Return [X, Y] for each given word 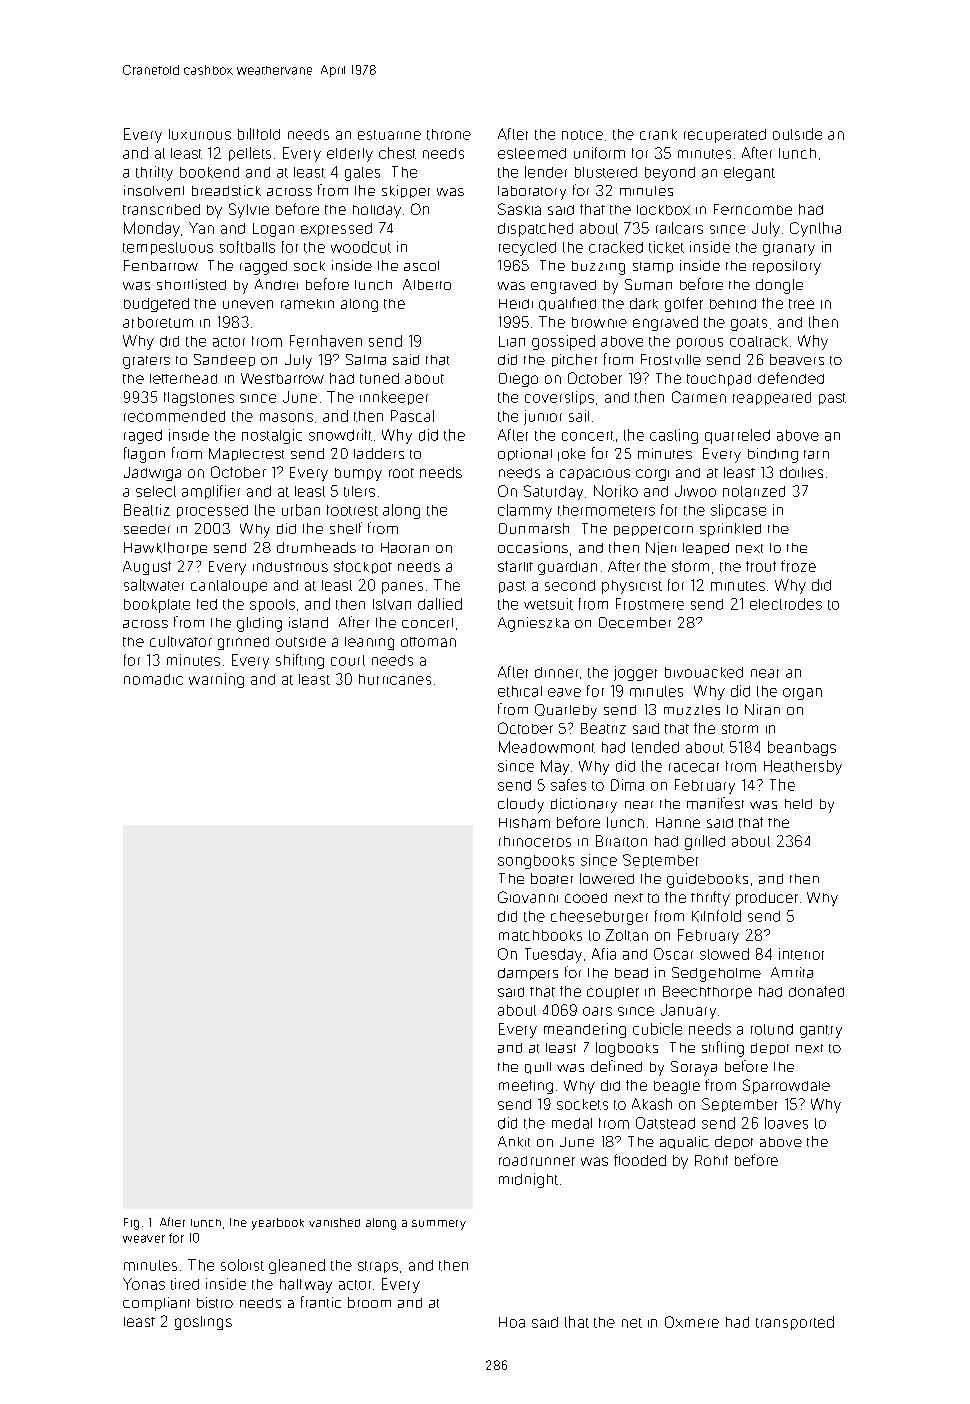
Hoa [512, 1322]
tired [185, 1284]
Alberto [427, 284]
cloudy [521, 805]
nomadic [153, 679]
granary [789, 250]
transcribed [161, 209]
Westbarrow [282, 378]
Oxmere [692, 1322]
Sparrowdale [786, 1086]
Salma [366, 359]
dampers [528, 974]
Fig [131, 1224]
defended [791, 378]
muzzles [692, 710]
